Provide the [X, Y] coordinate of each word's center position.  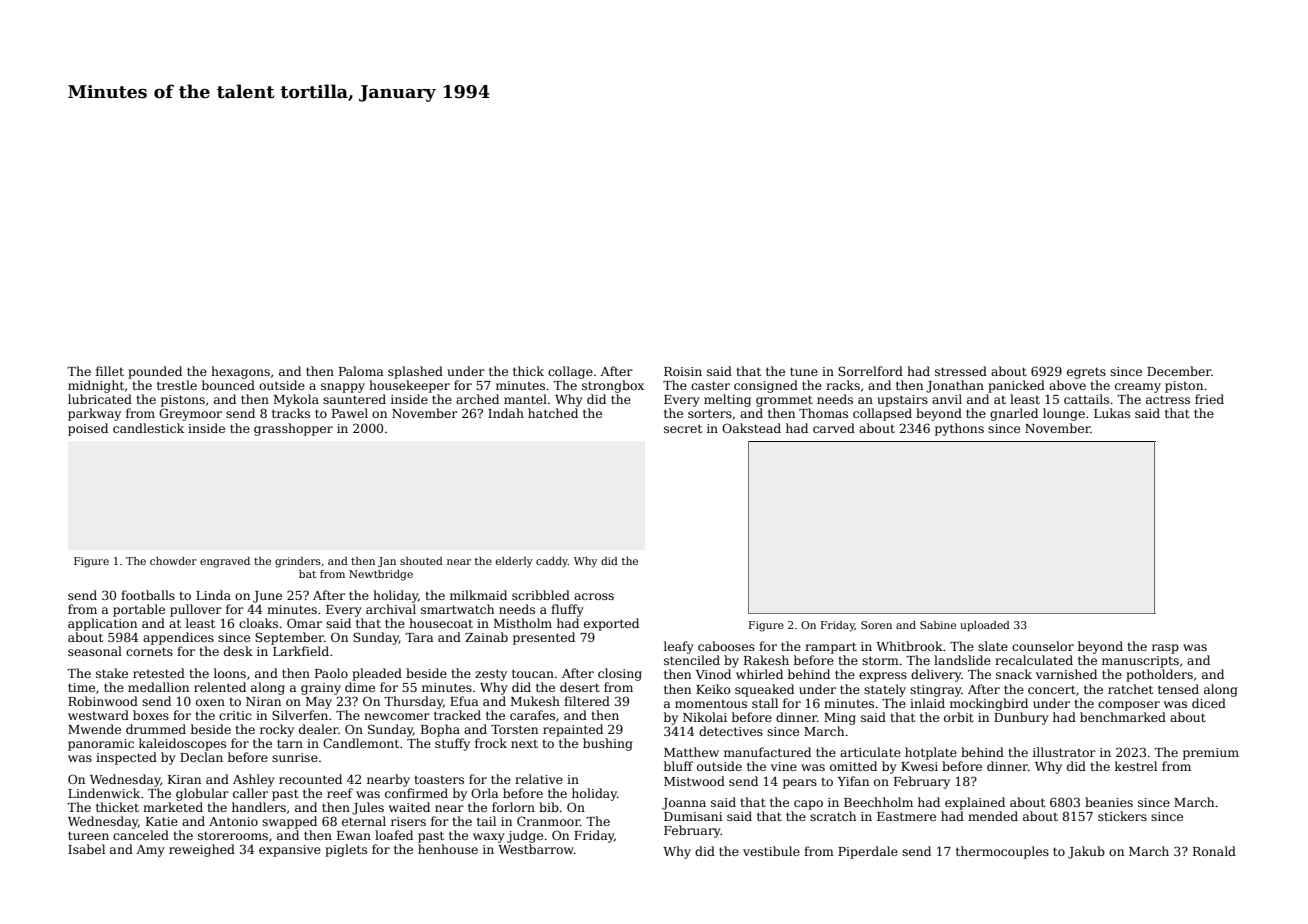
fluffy [567, 610]
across [594, 596]
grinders [298, 562]
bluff [678, 766]
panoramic [101, 745]
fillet [110, 371]
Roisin [683, 371]
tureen [88, 835]
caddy [552, 562]
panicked [1016, 386]
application [102, 624]
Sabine [938, 625]
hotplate [931, 753]
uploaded [985, 626]
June [267, 597]
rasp [1165, 649]
